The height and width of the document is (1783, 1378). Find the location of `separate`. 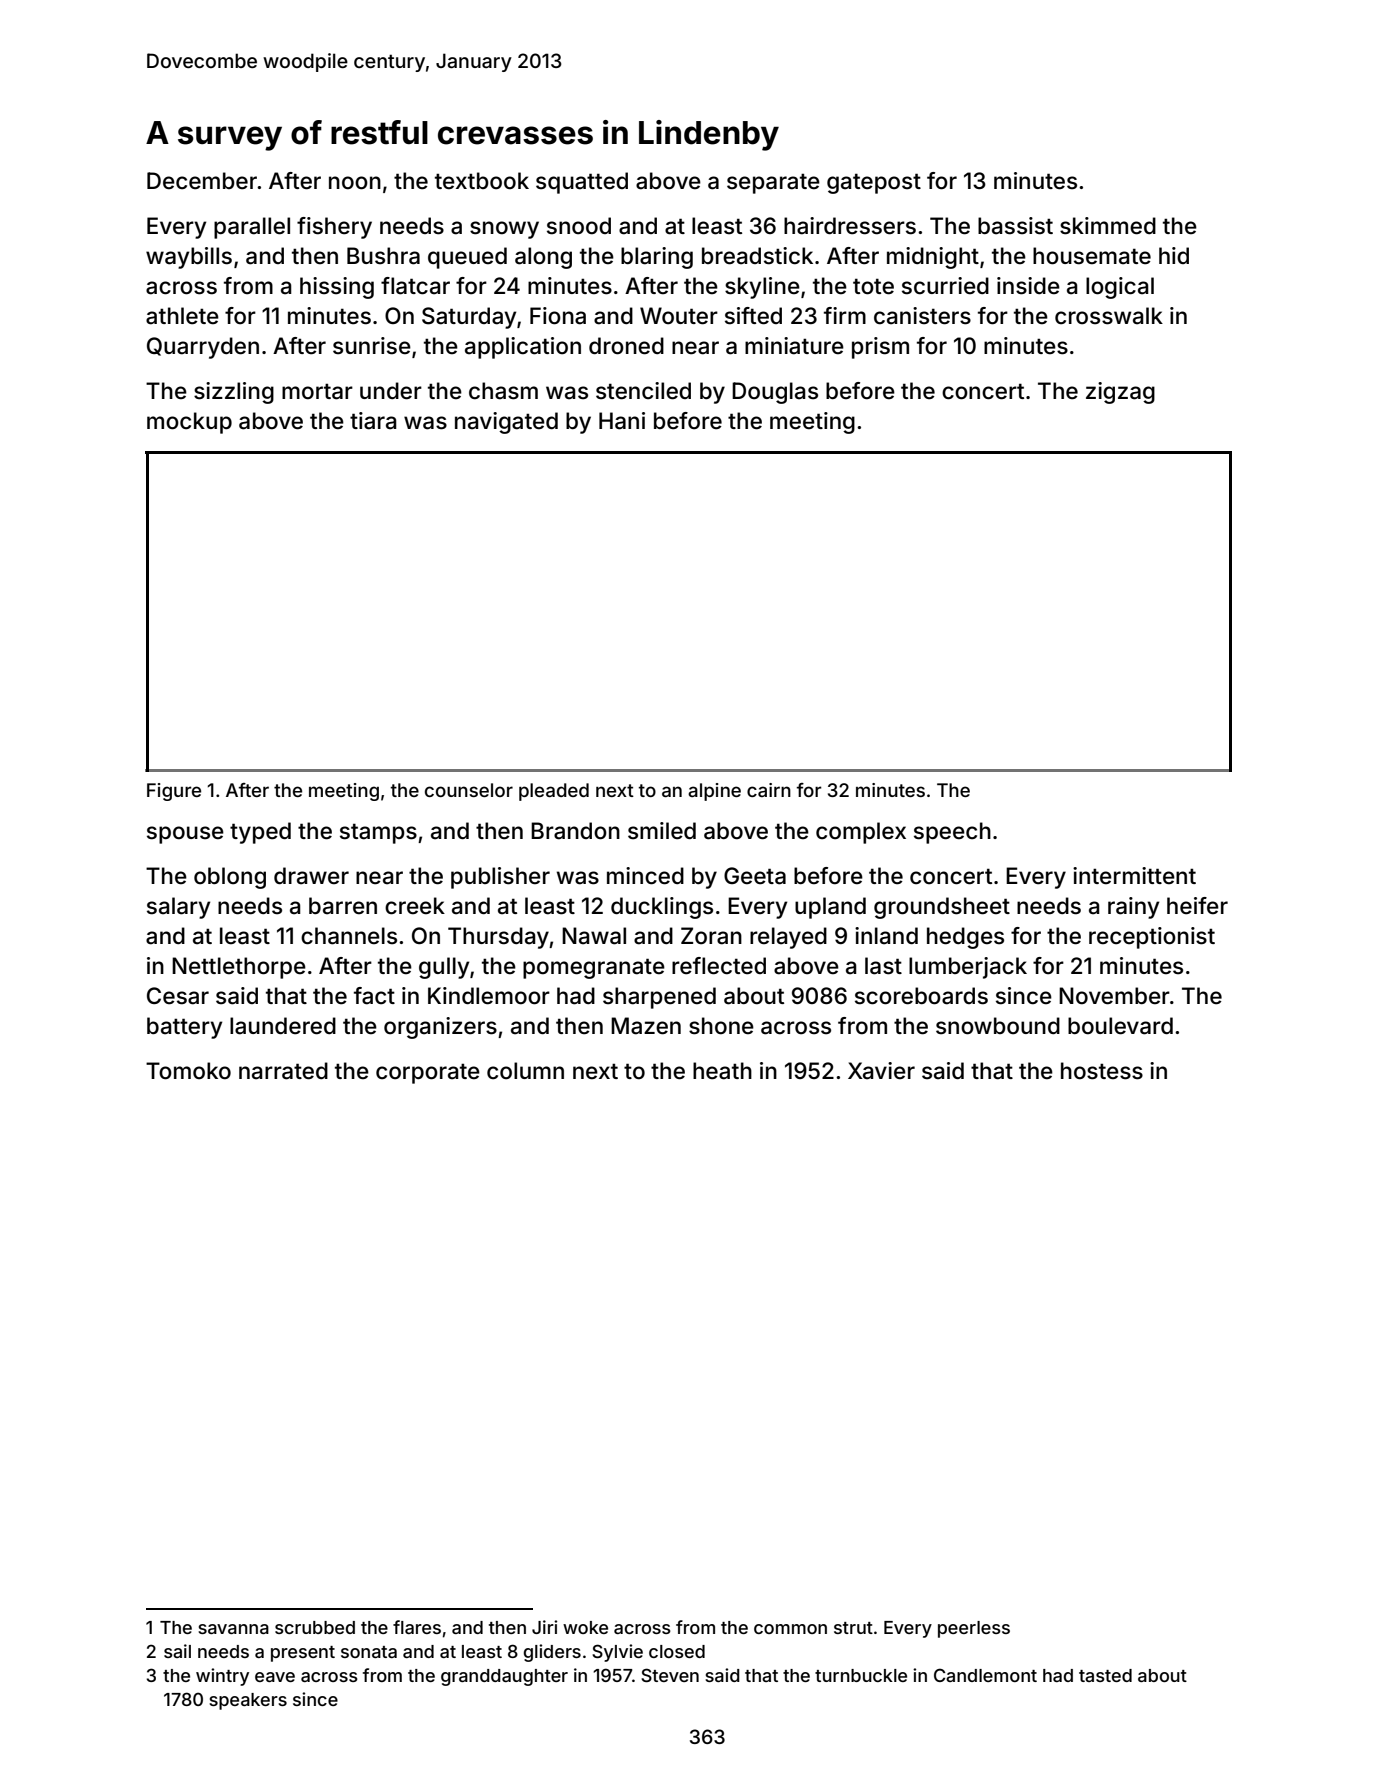

separate is located at coordinates (773, 184).
